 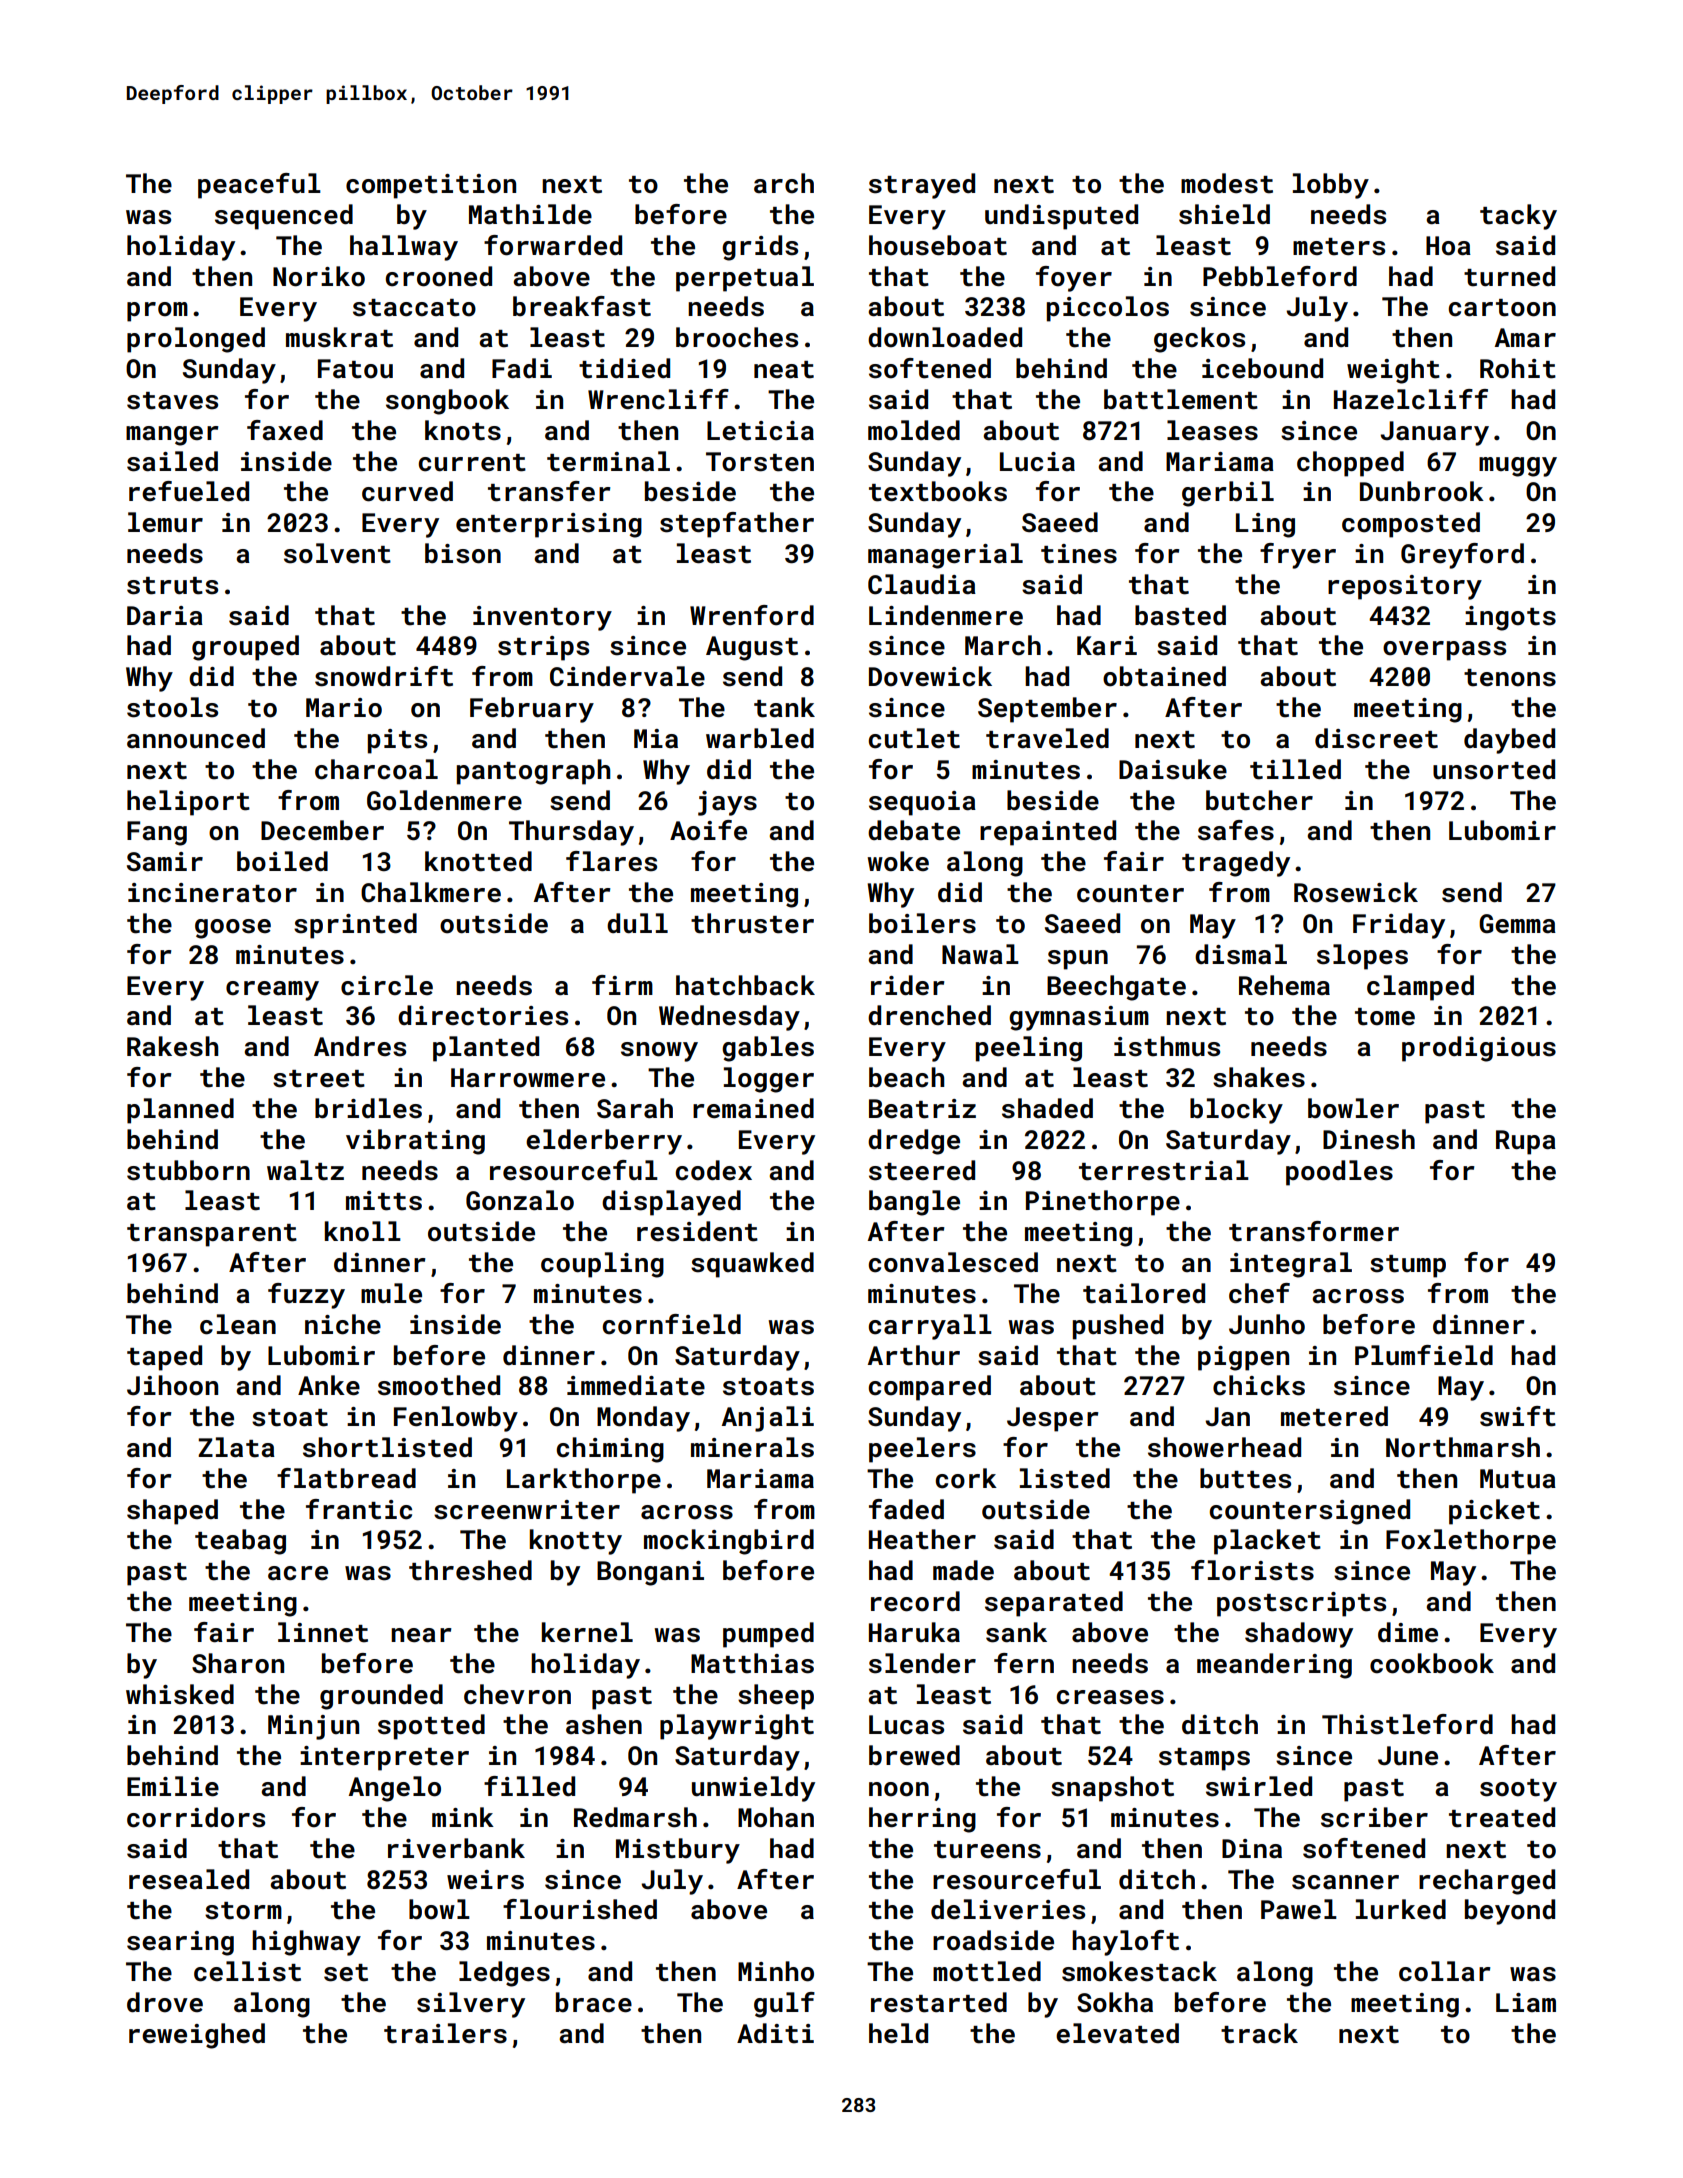 What do you see at coordinates (1180, 615) in the page?
I see `basted` at bounding box center [1180, 615].
